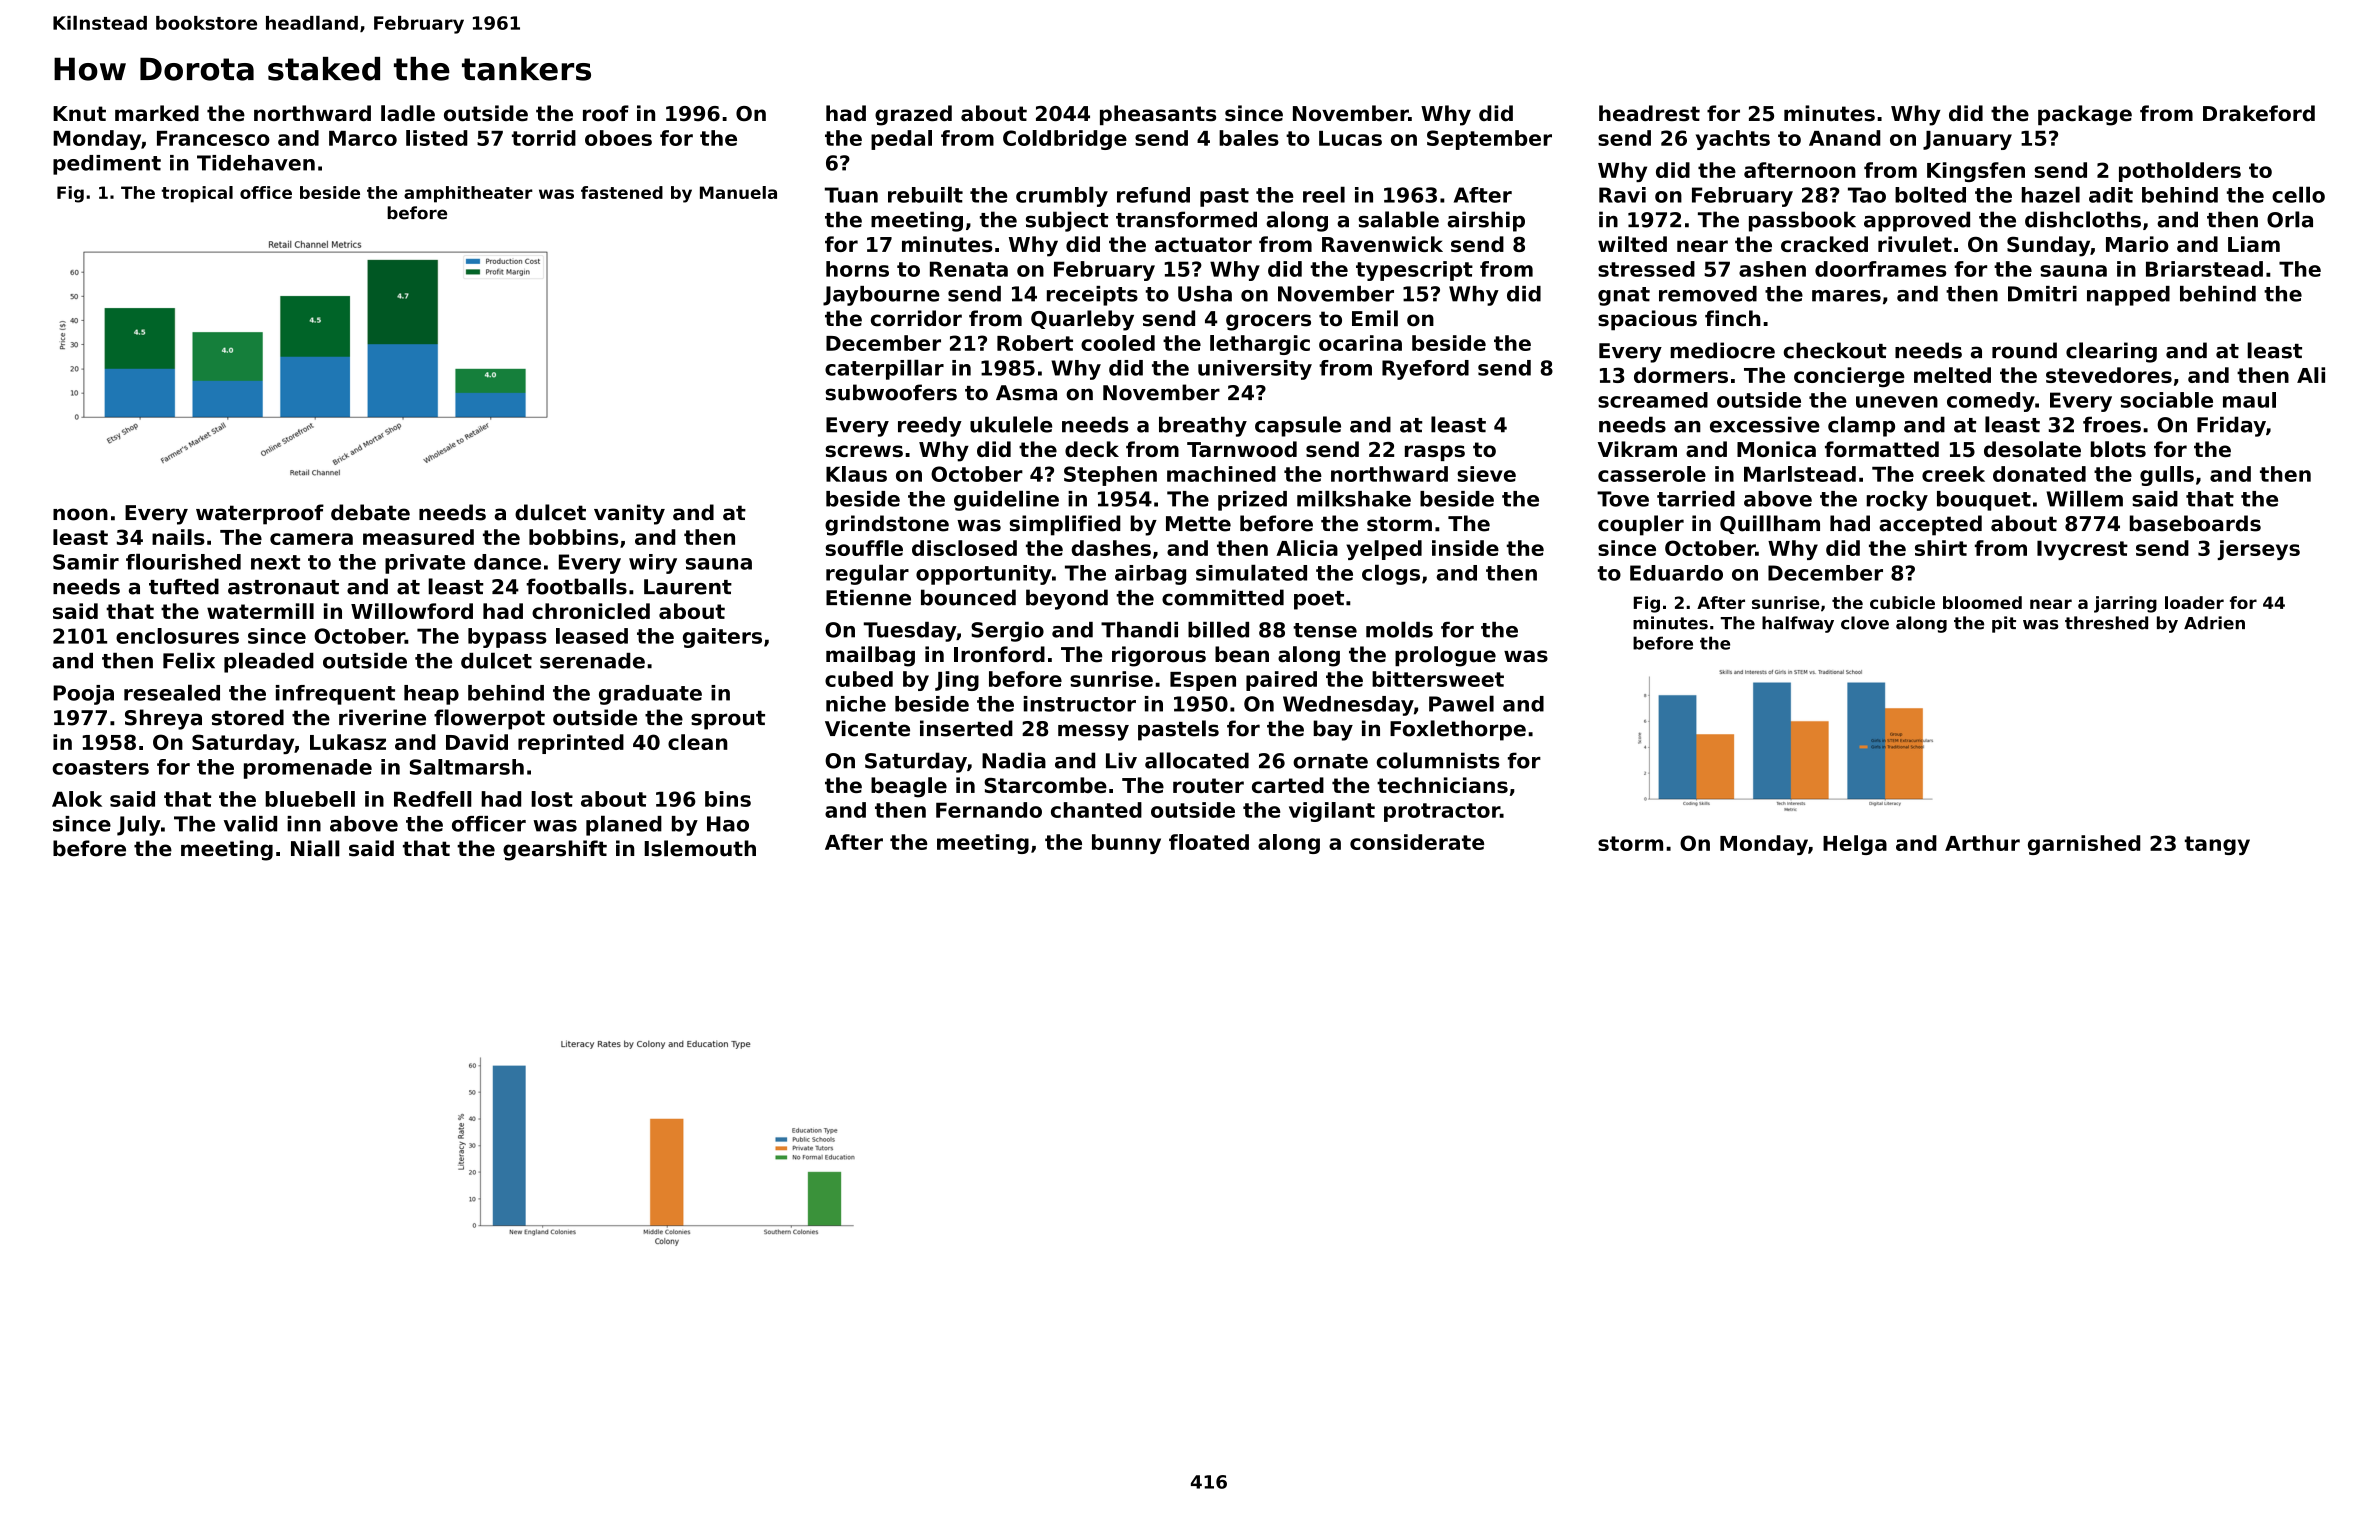 Image resolution: width=2380 pixels, height=1540 pixels. What do you see at coordinates (1930, 525) in the document?
I see `accepted` at bounding box center [1930, 525].
